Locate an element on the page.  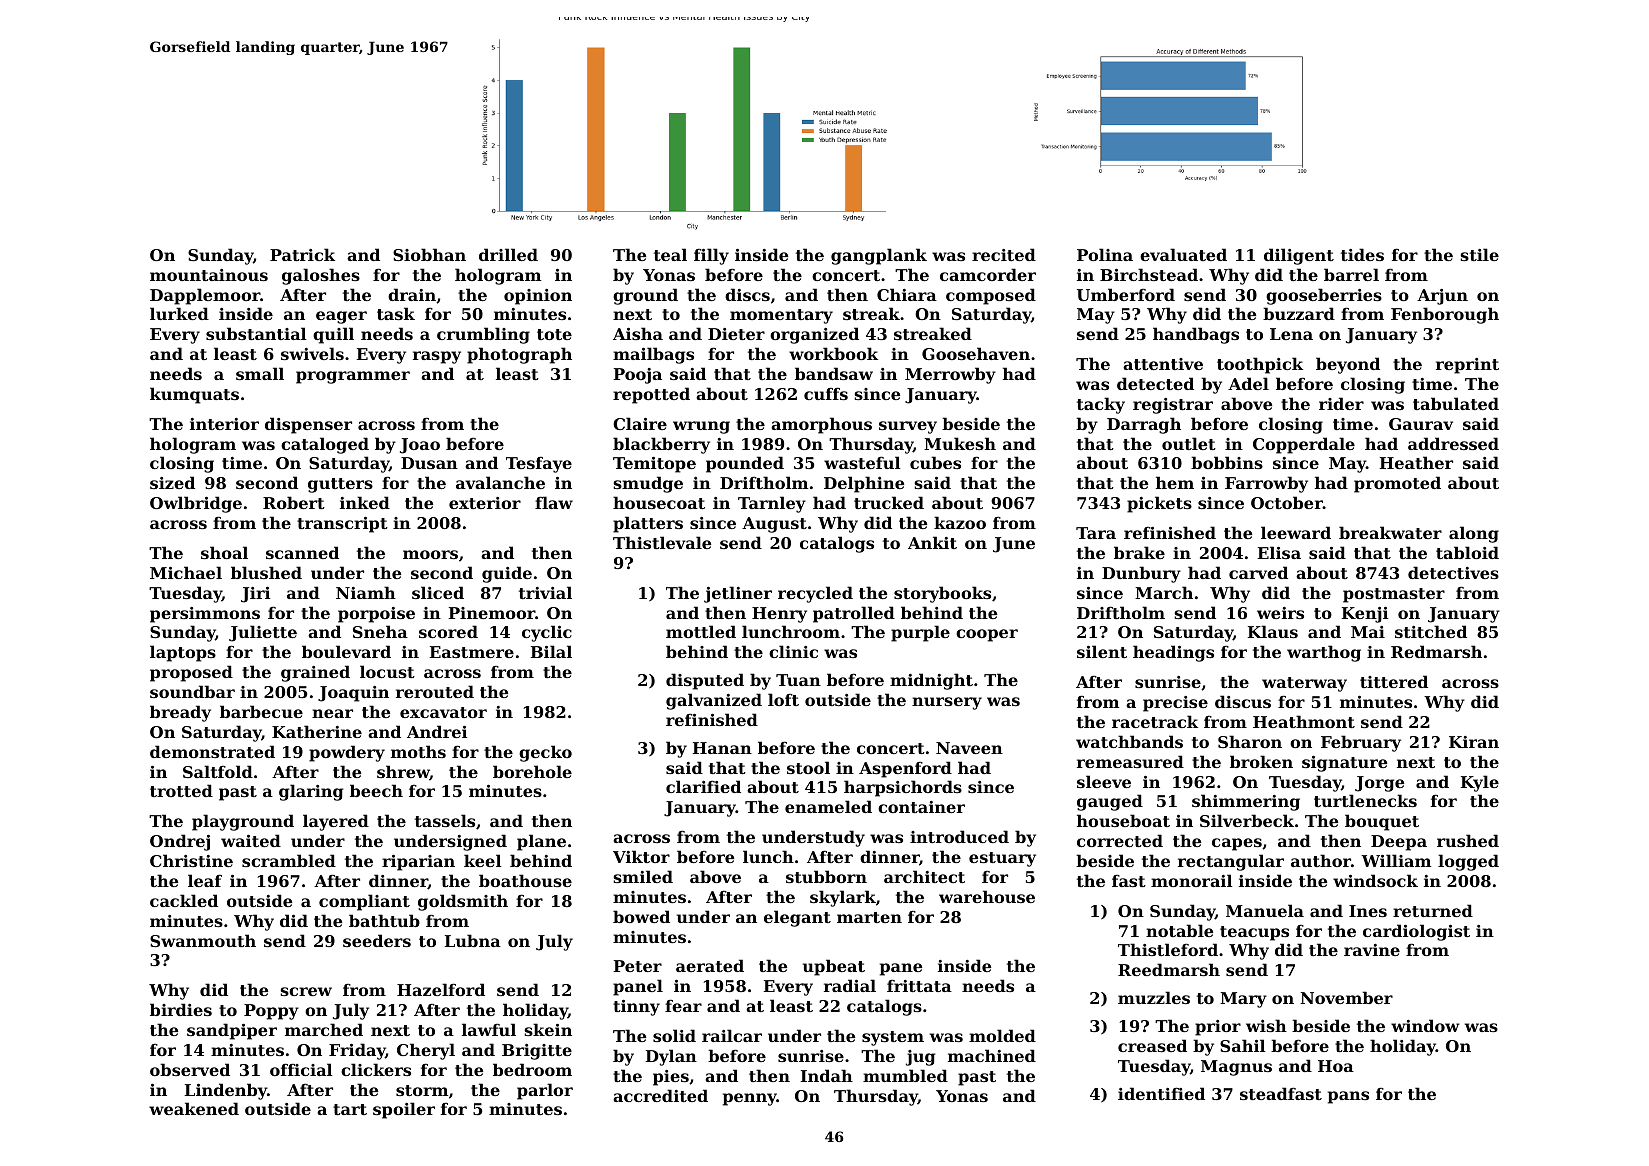
bowed is located at coordinates (641, 916).
